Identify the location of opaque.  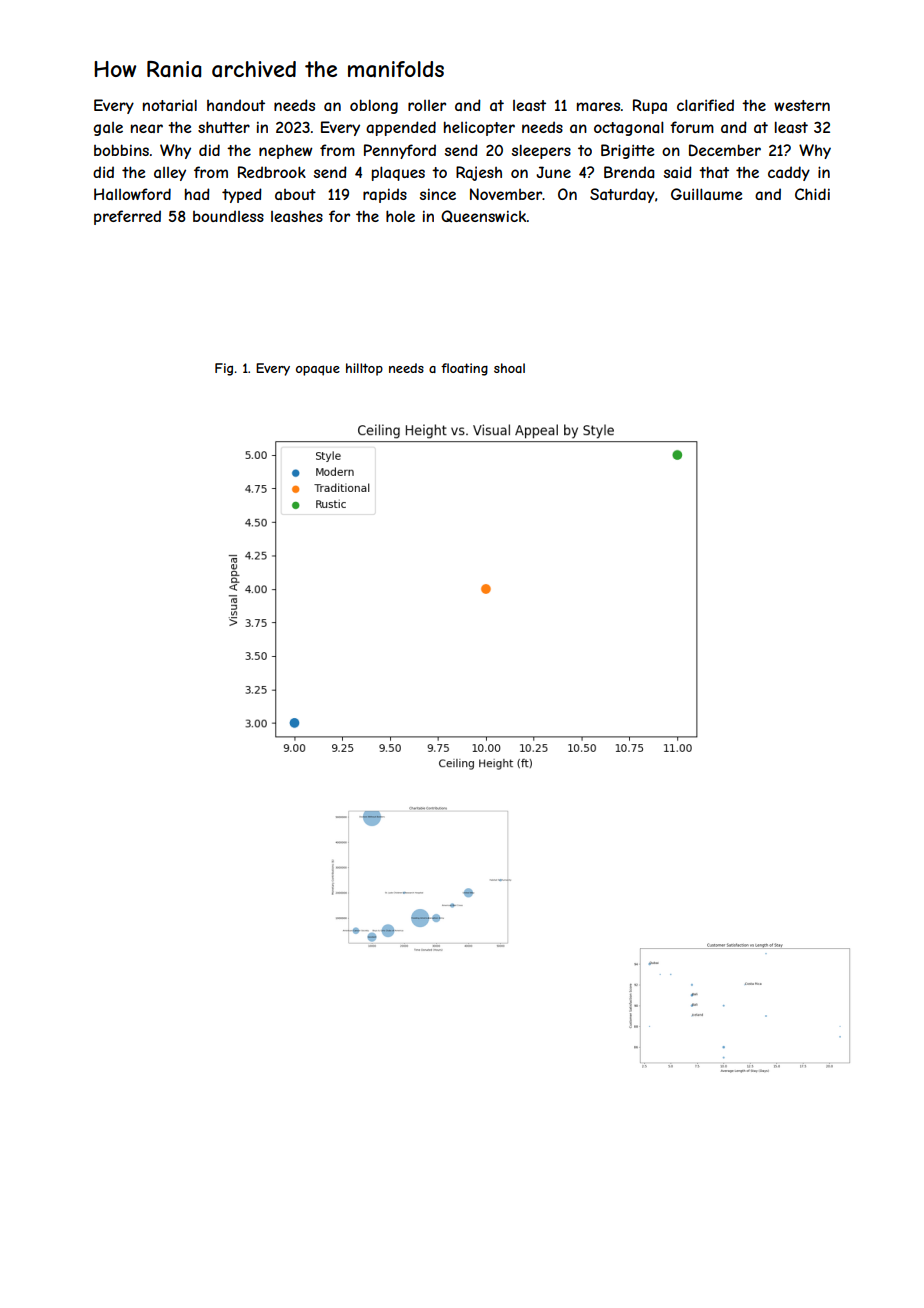
(318, 370).
